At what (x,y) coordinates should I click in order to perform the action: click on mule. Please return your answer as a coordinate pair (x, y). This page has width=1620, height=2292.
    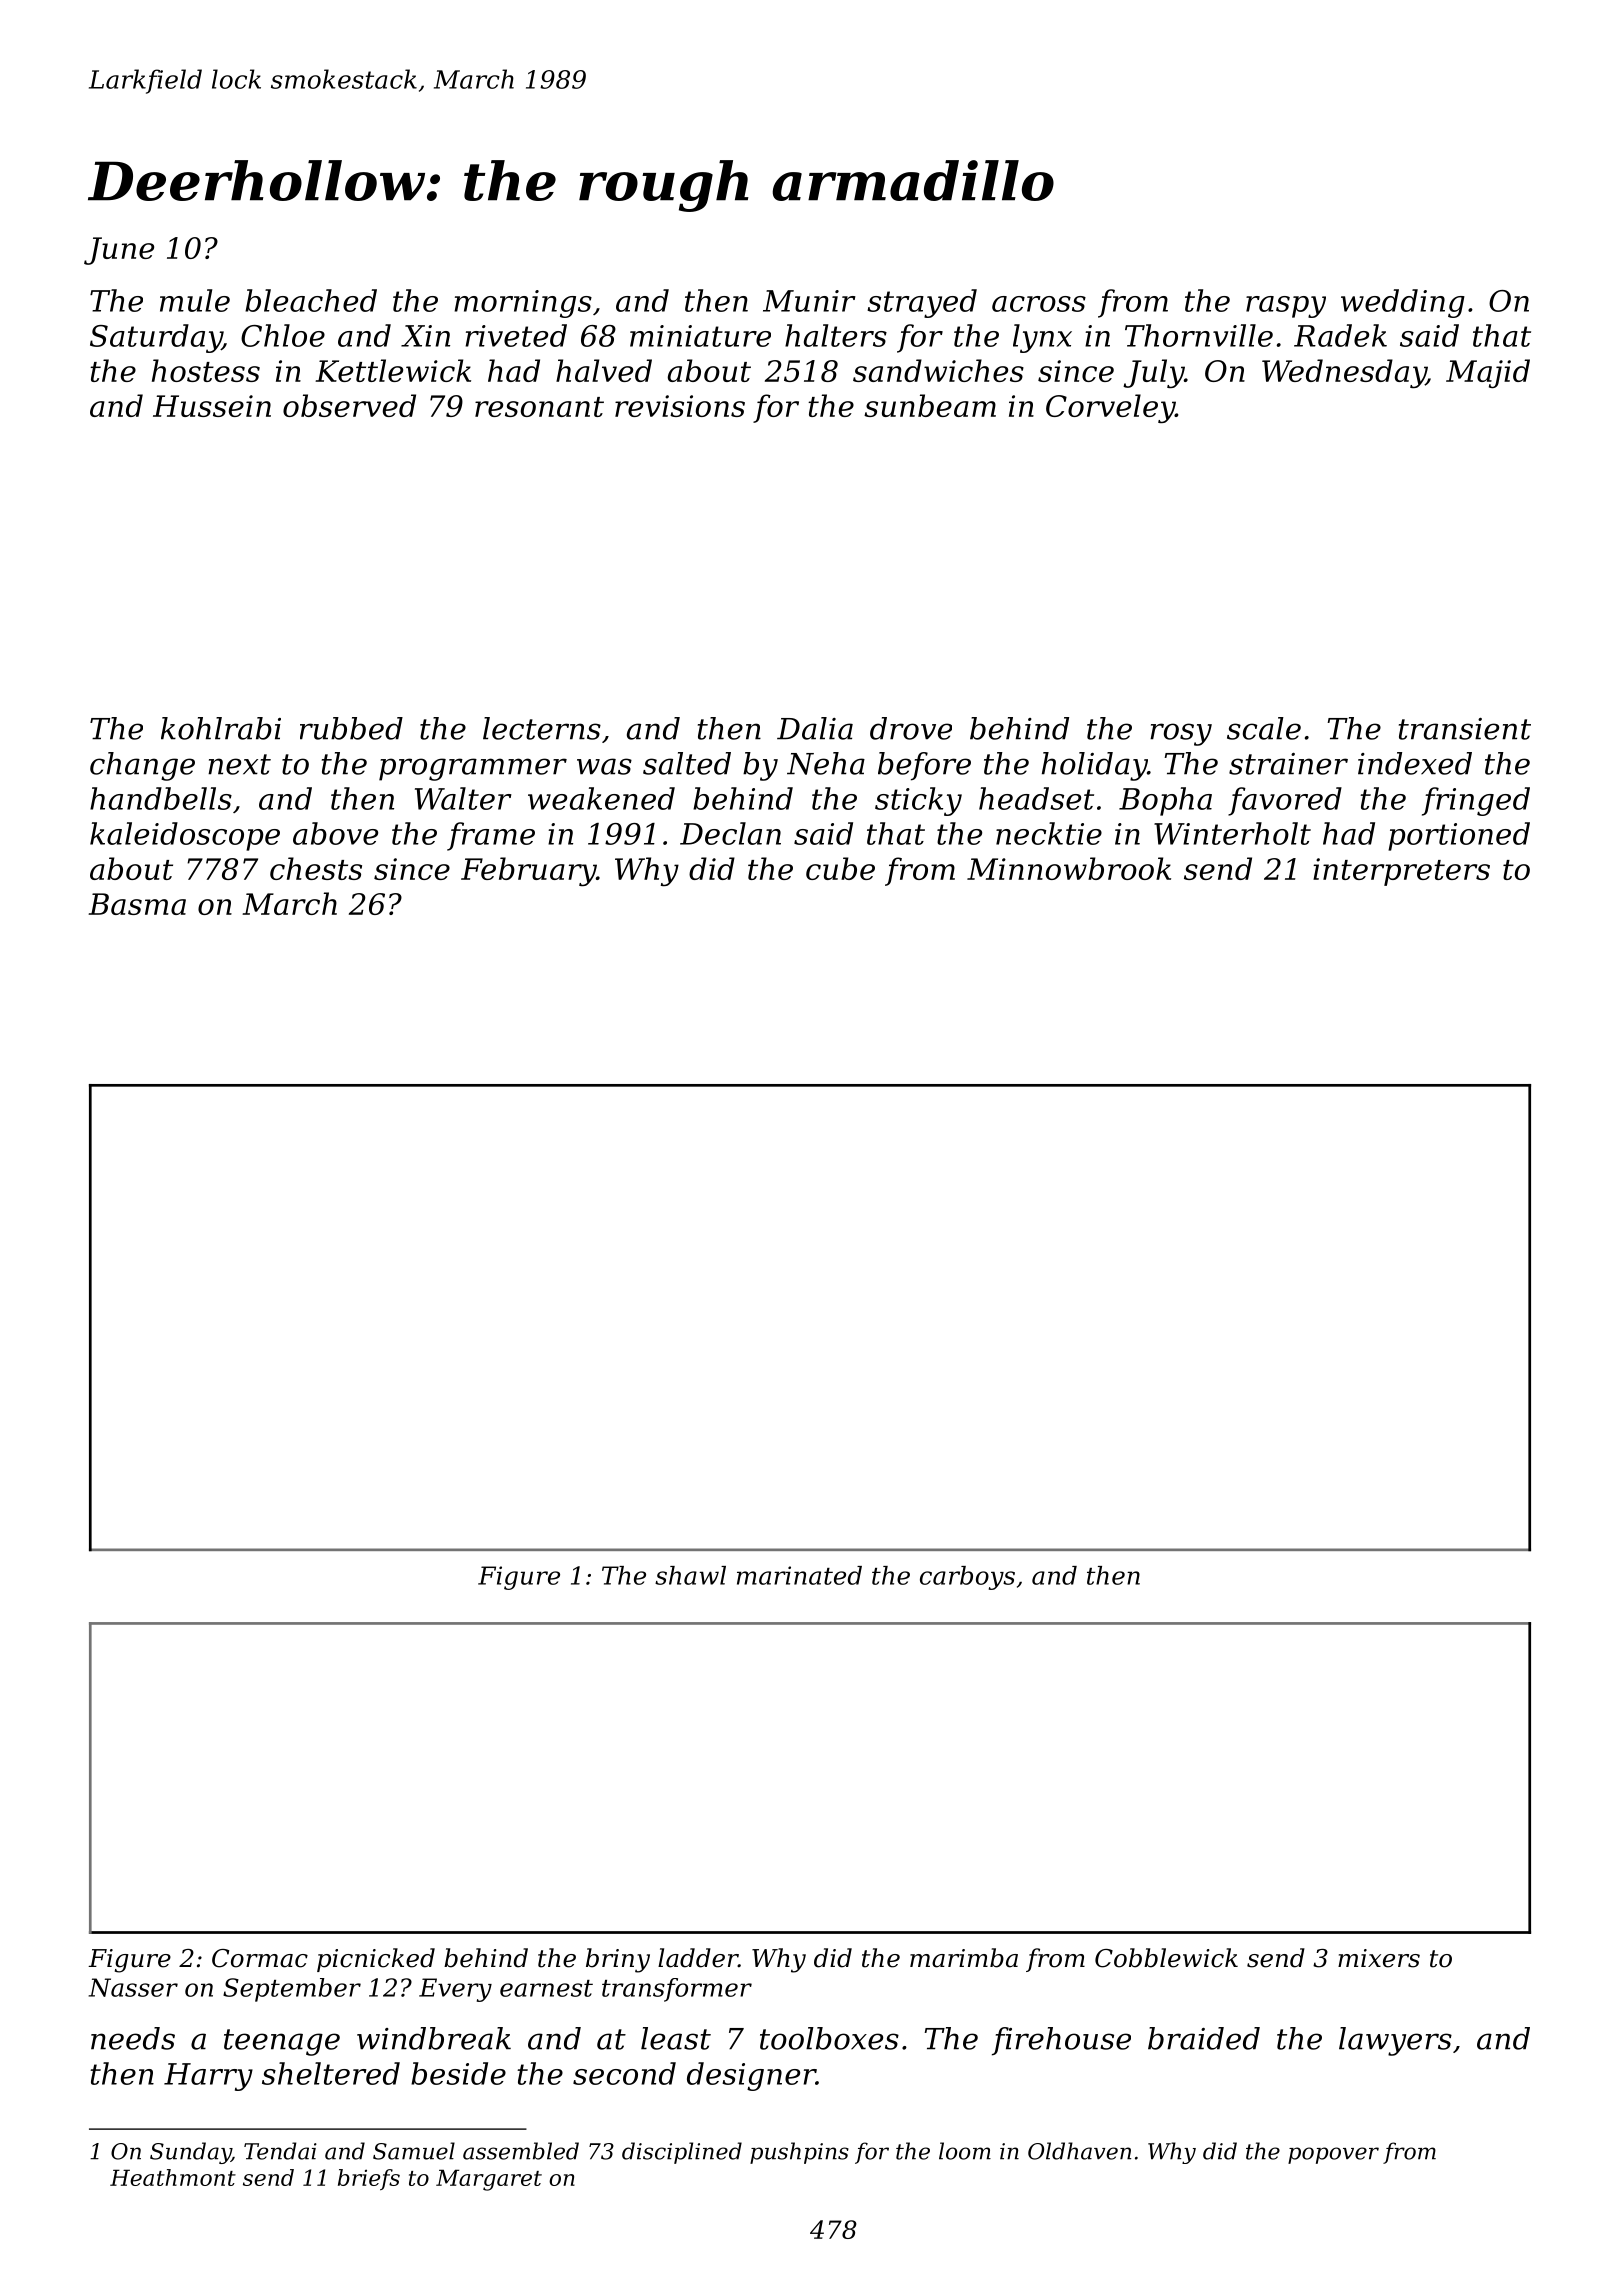
    Looking at the image, I should click on (195, 300).
